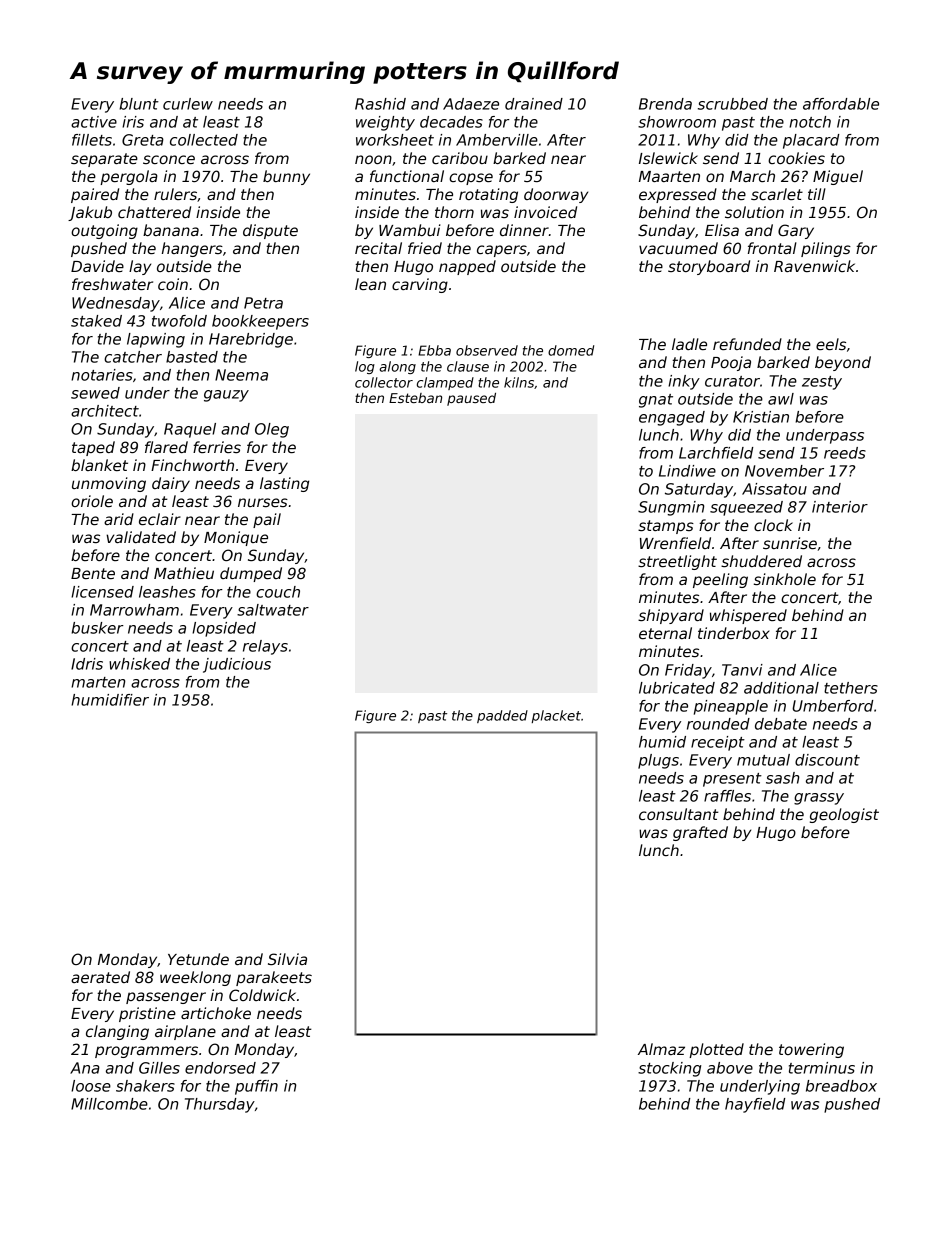 This screenshot has width=952, height=1233. Describe the element at coordinates (733, 104) in the screenshot. I see `scrubbed` at that location.
